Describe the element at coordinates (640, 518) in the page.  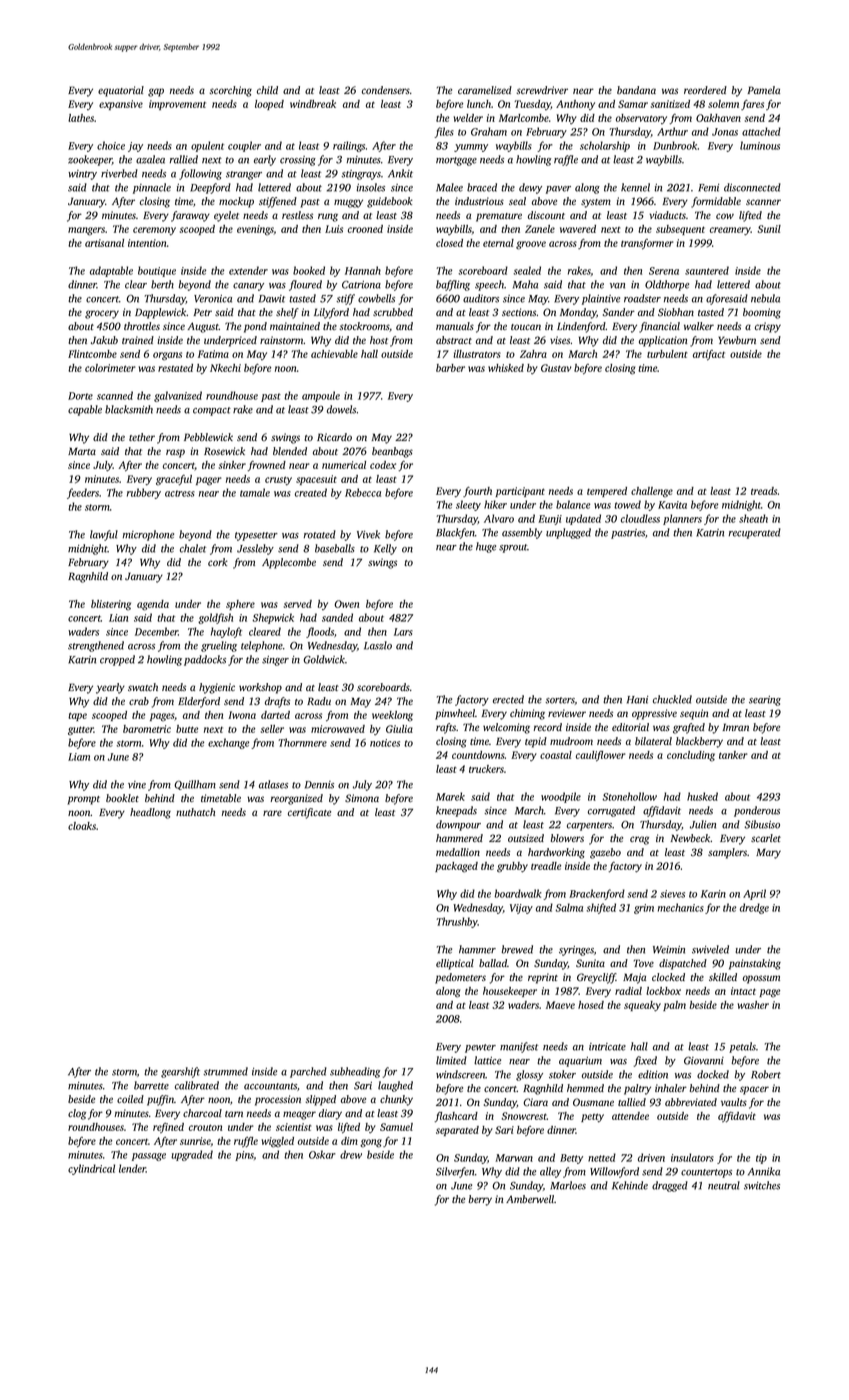
I see `cloudless` at that location.
